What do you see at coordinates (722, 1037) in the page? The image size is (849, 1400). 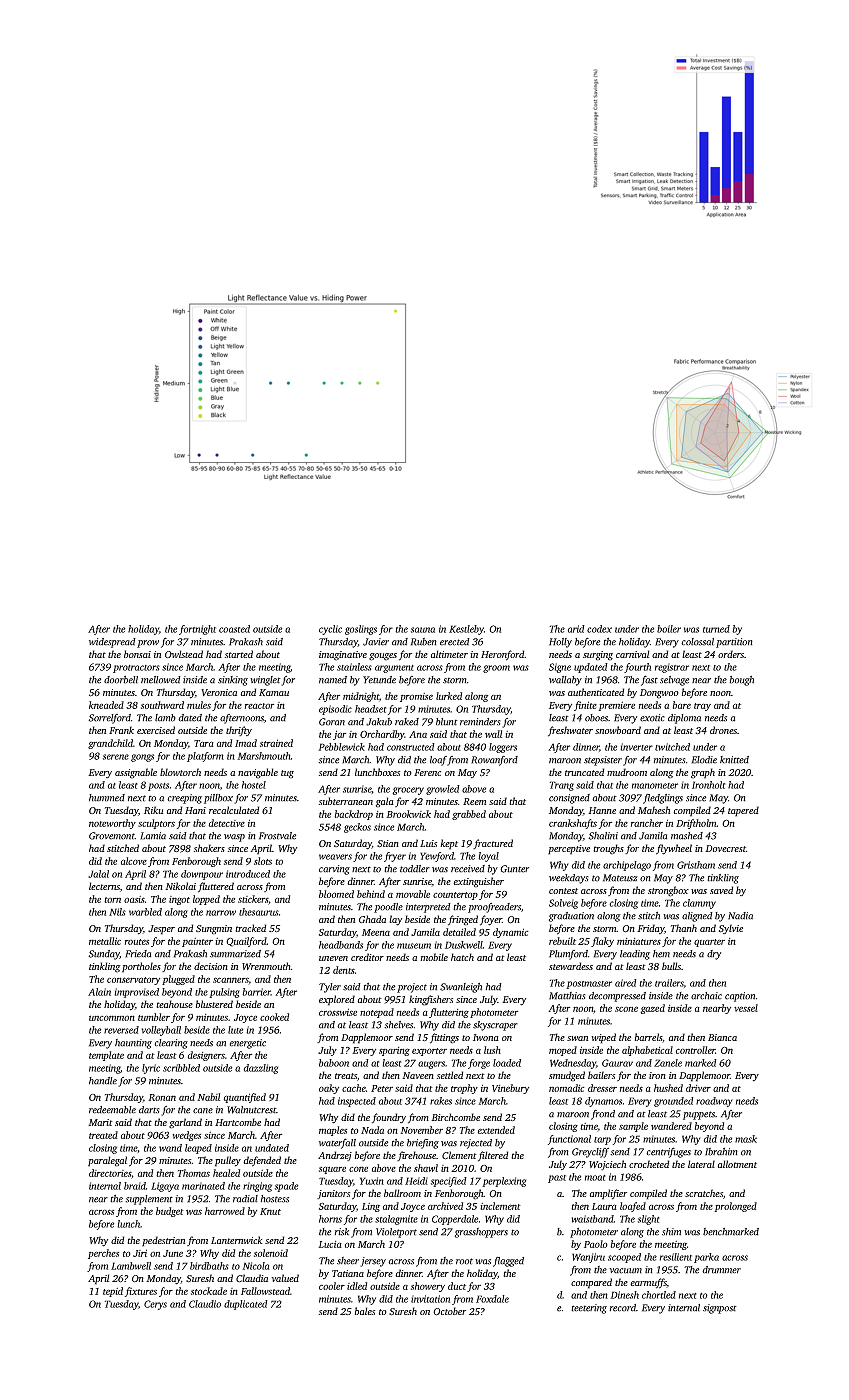 I see `Bianca` at bounding box center [722, 1037].
